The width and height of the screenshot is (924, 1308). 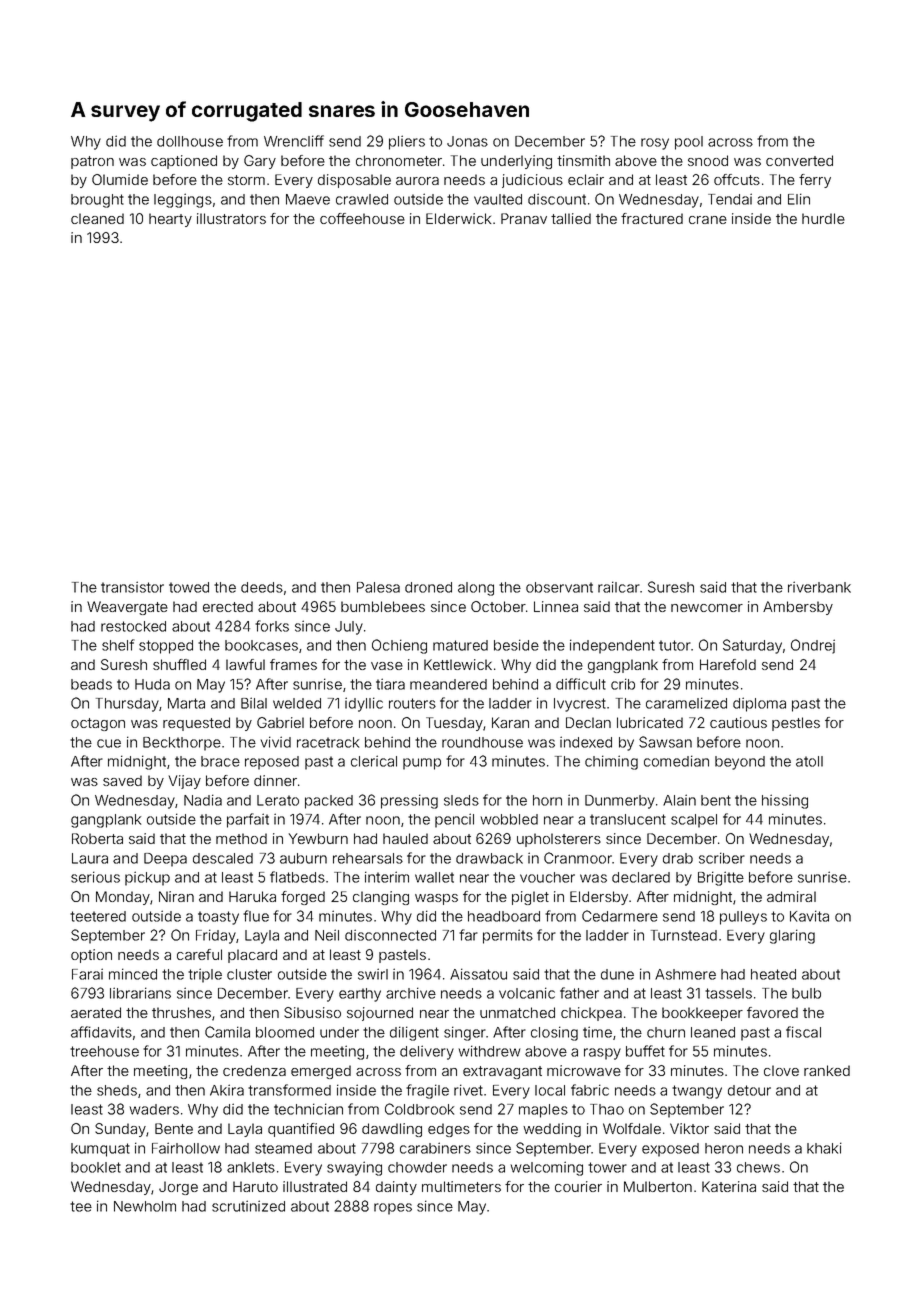 What do you see at coordinates (248, 1206) in the screenshot?
I see `scrutinized` at bounding box center [248, 1206].
